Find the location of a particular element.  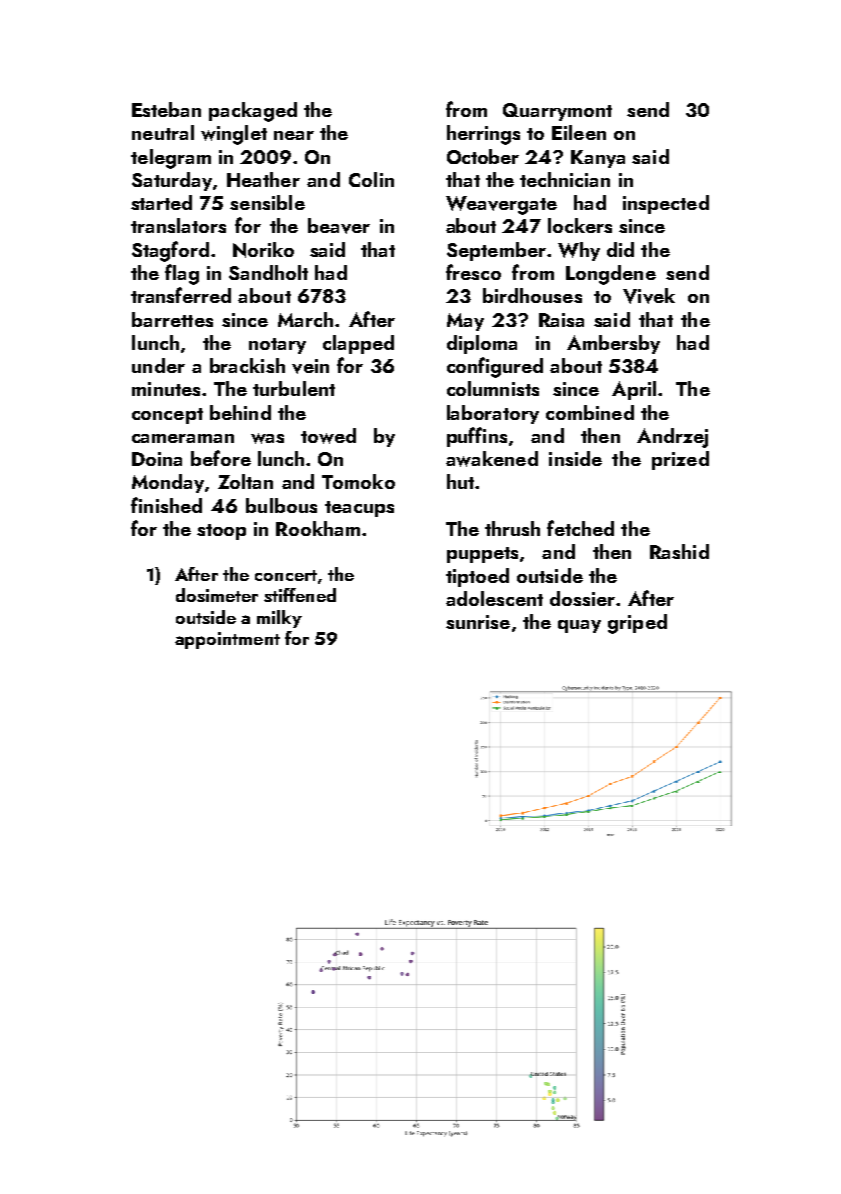

Kanya is located at coordinates (598, 159).
